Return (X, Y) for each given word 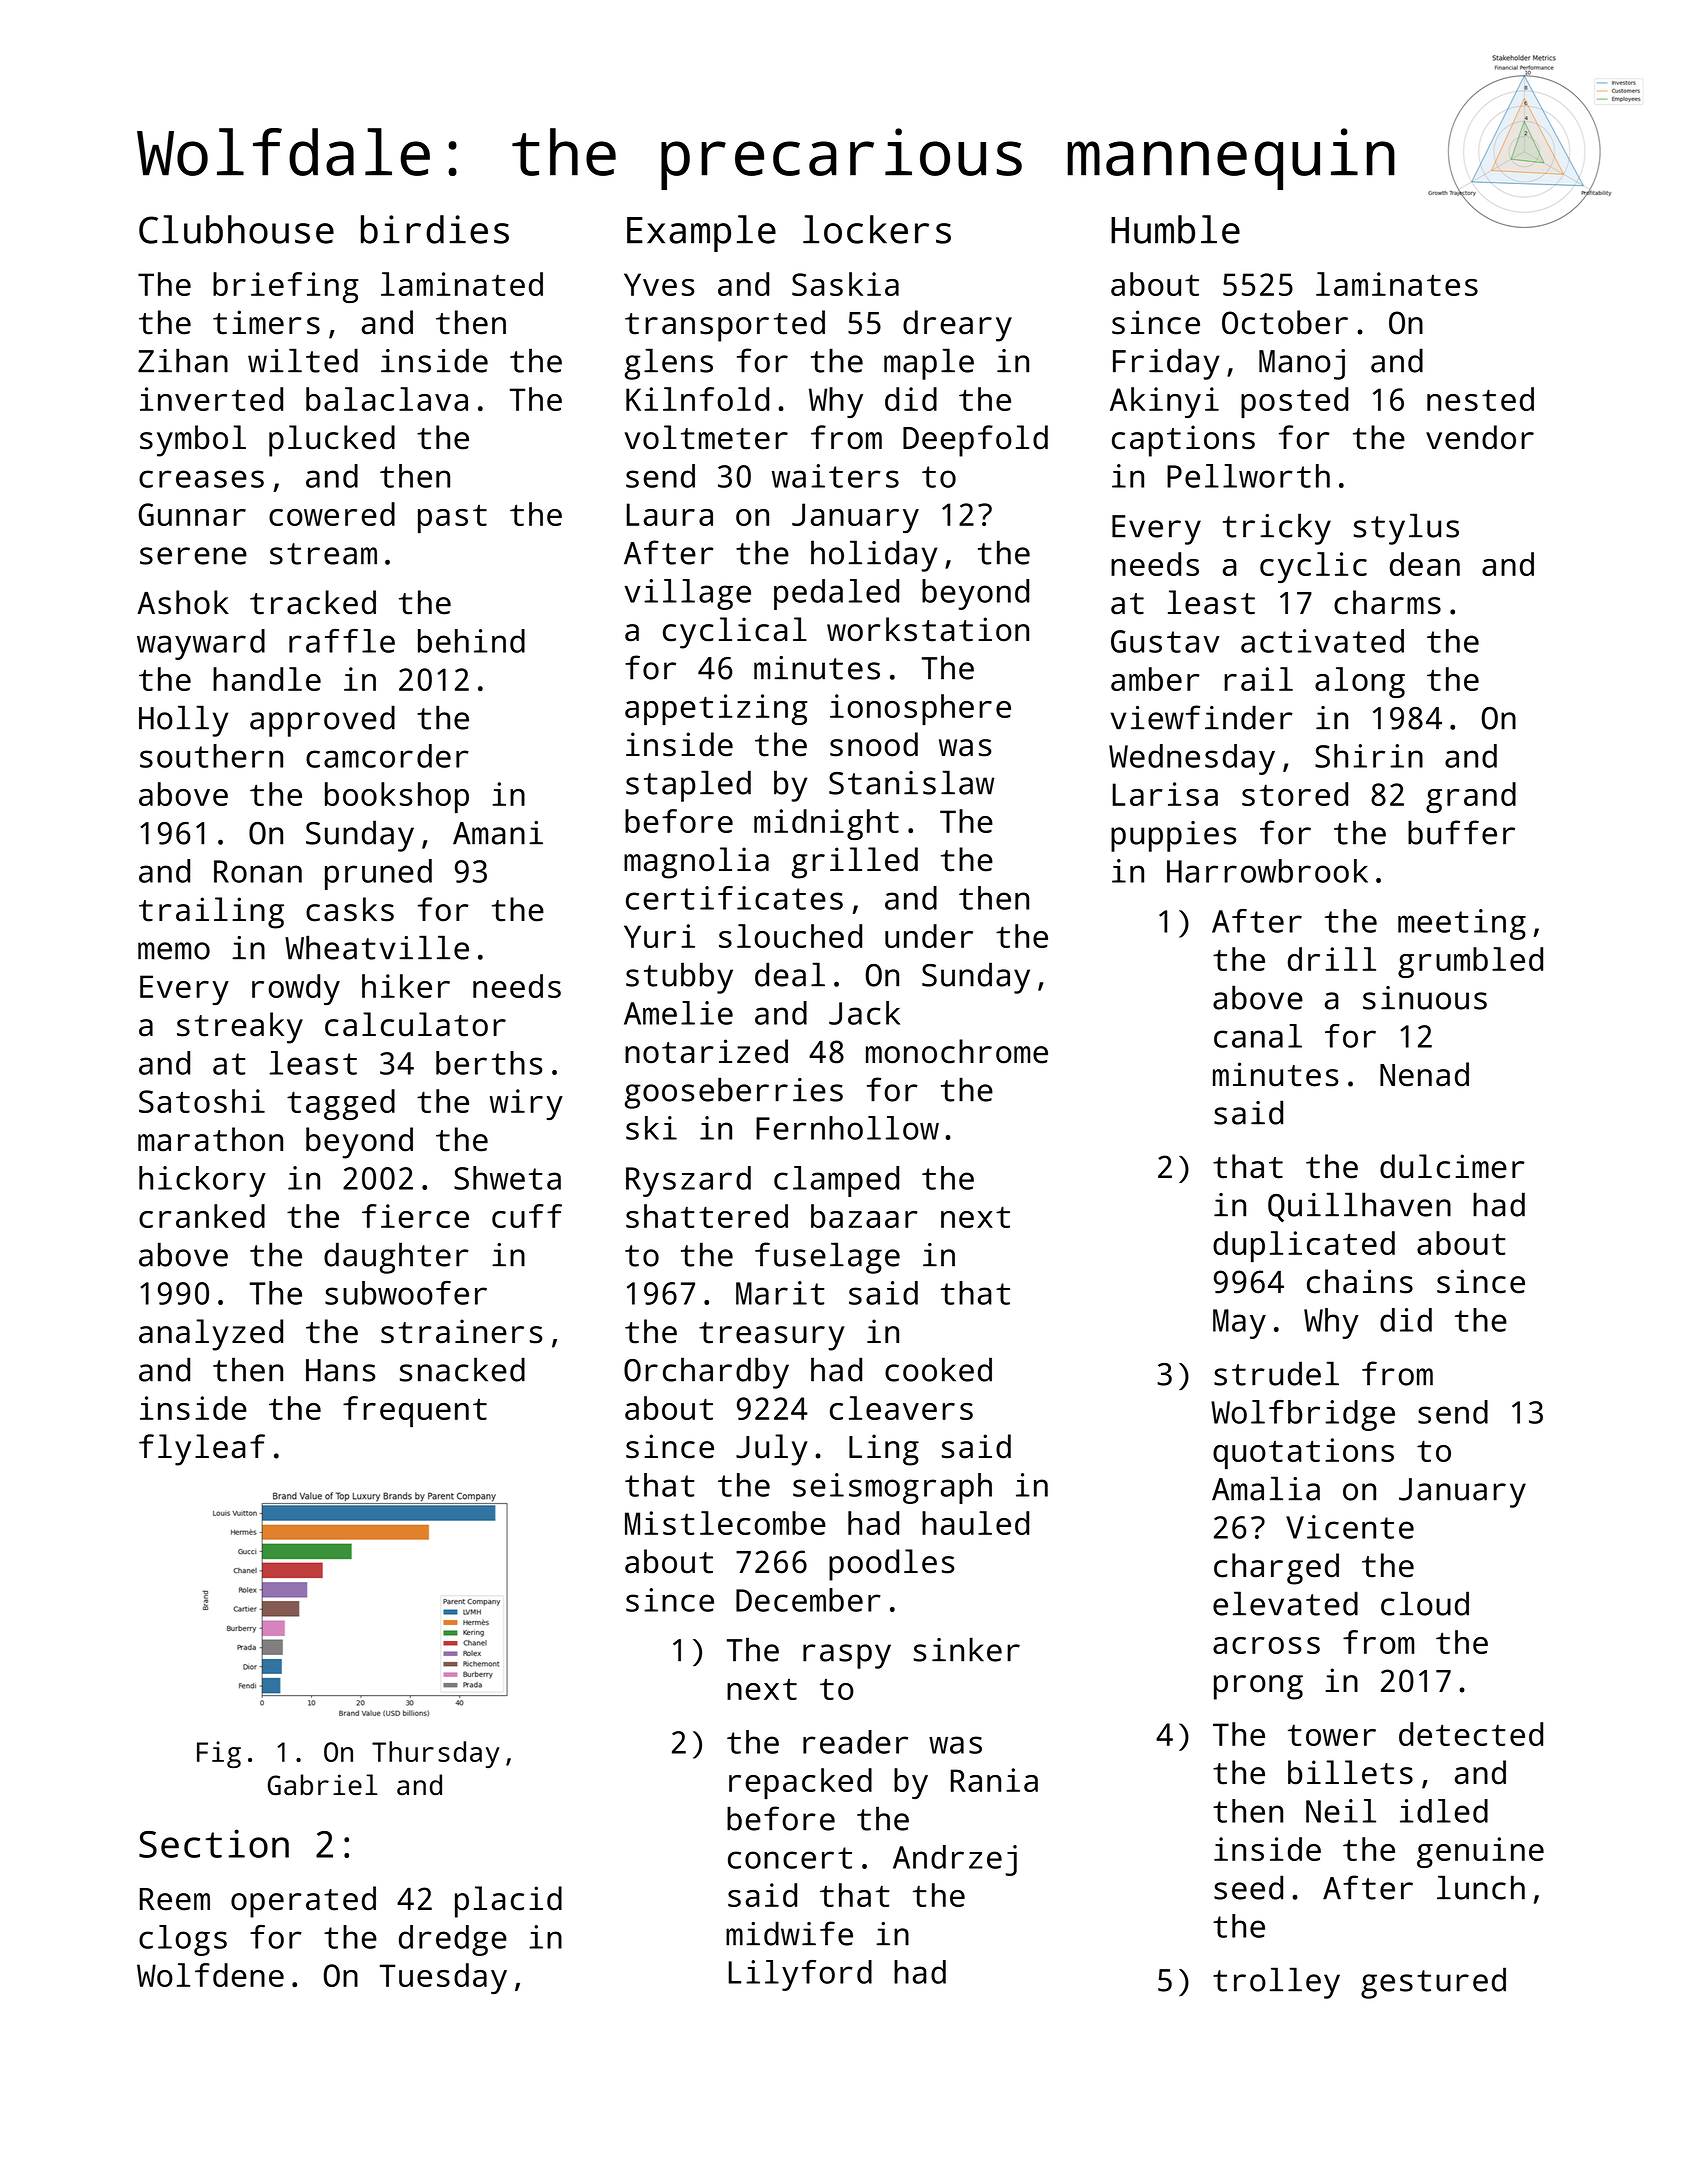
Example (701, 233)
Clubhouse (236, 229)
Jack (864, 1013)
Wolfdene (210, 1975)
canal (1258, 1036)
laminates (1397, 284)
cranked (202, 1216)
